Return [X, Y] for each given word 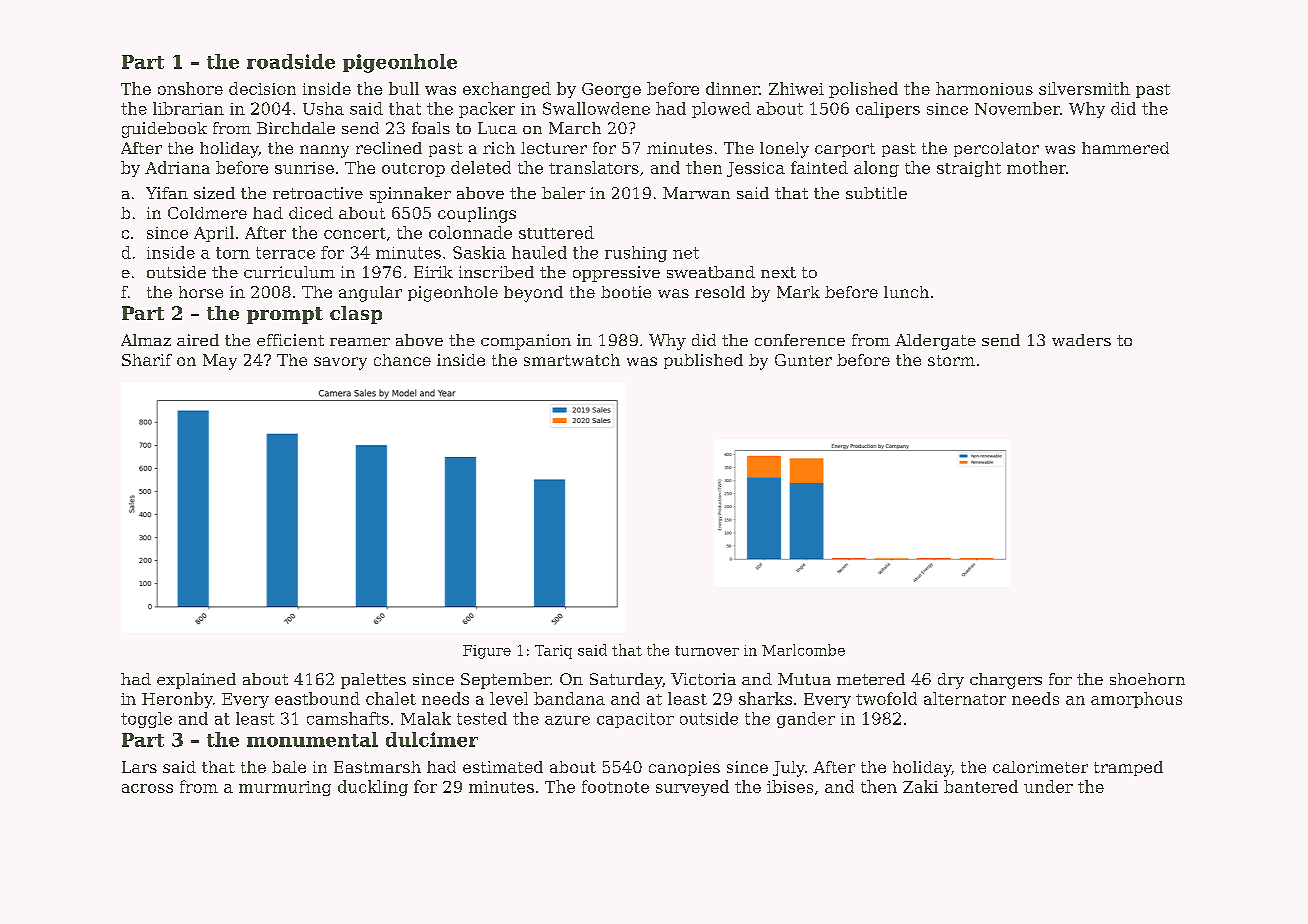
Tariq [553, 652]
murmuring [285, 788]
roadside [291, 61]
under [1048, 786]
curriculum [289, 272]
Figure [487, 652]
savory [340, 363]
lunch [906, 292]
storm [951, 360]
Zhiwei [796, 88]
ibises [790, 786]
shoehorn [1147, 679]
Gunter [803, 360]
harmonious [984, 88]
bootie [626, 292]
